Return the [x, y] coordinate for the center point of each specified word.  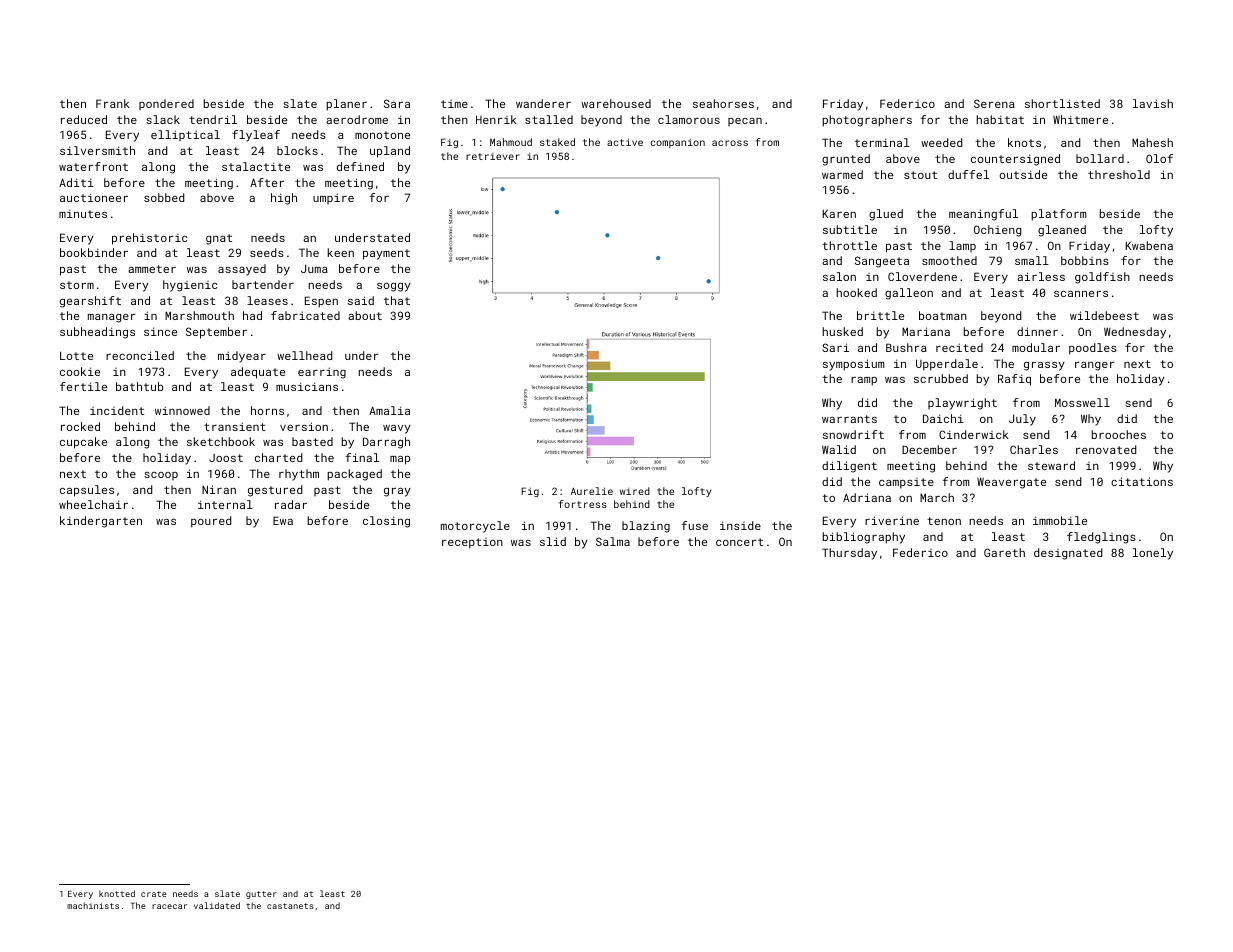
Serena [994, 103]
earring [322, 373]
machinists [93, 905]
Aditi [76, 182]
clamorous [689, 119]
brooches [1119, 434]
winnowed [182, 410]
